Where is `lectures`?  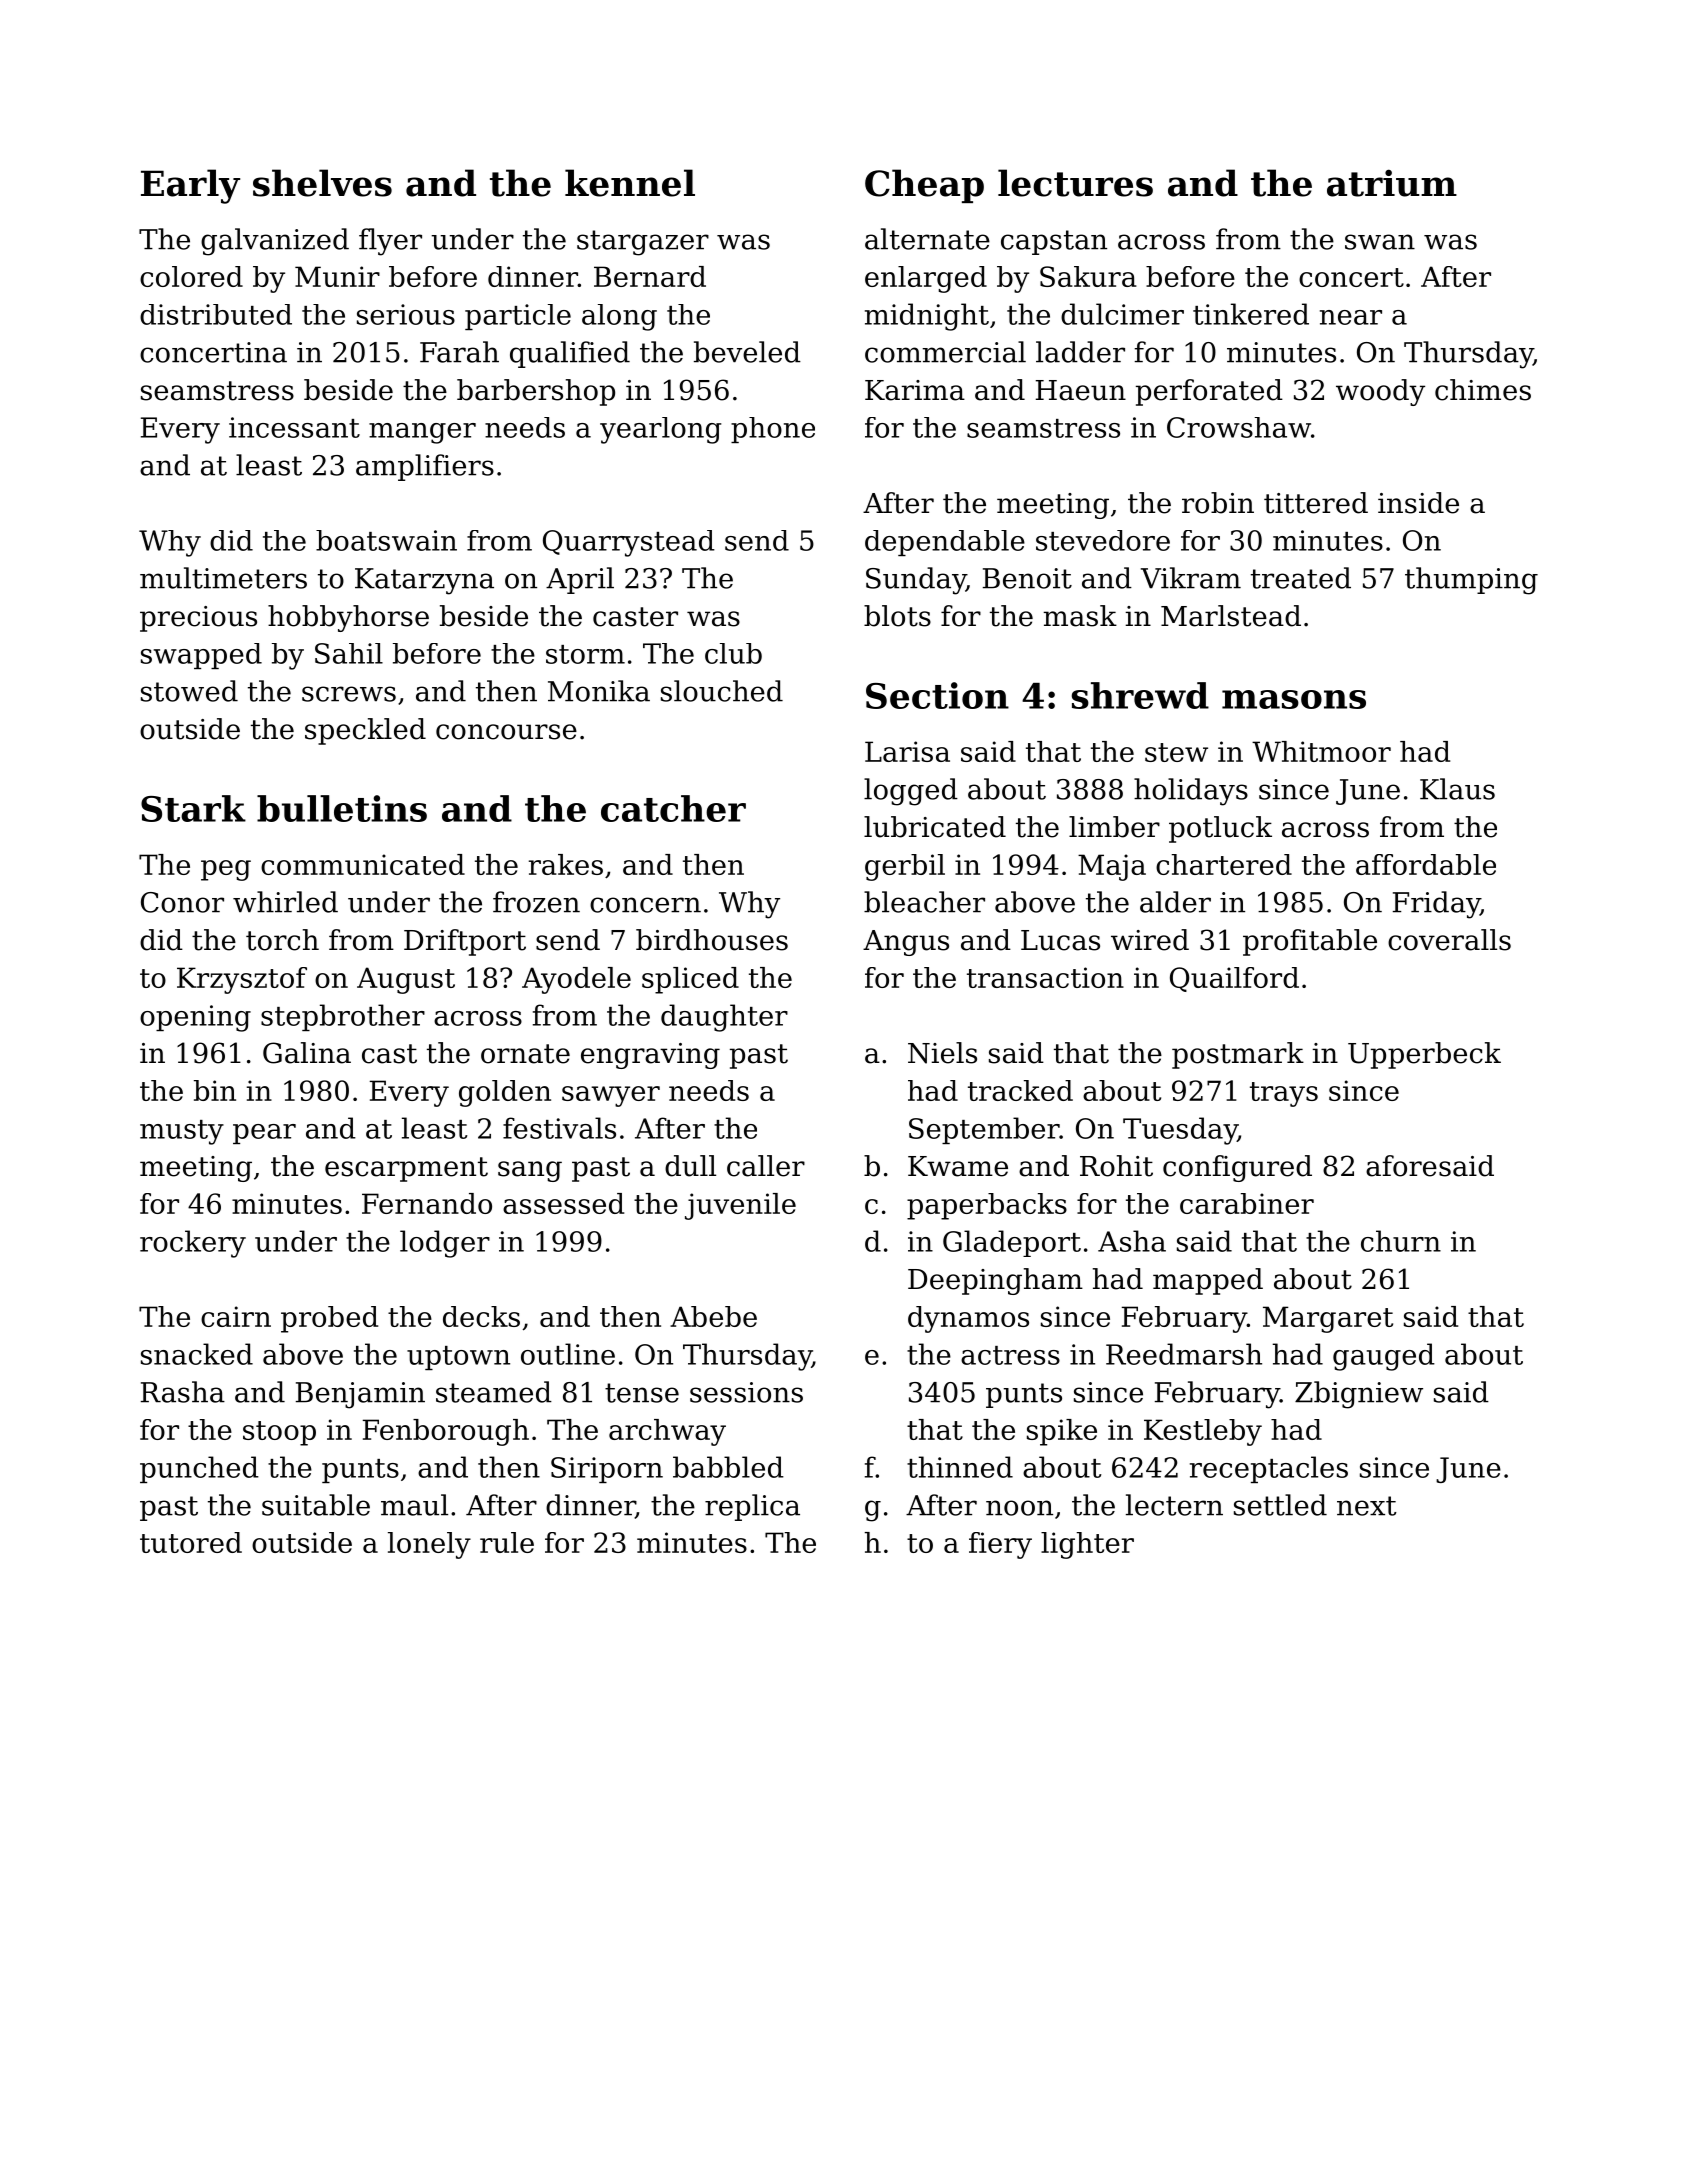 lectures is located at coordinates (1075, 183).
